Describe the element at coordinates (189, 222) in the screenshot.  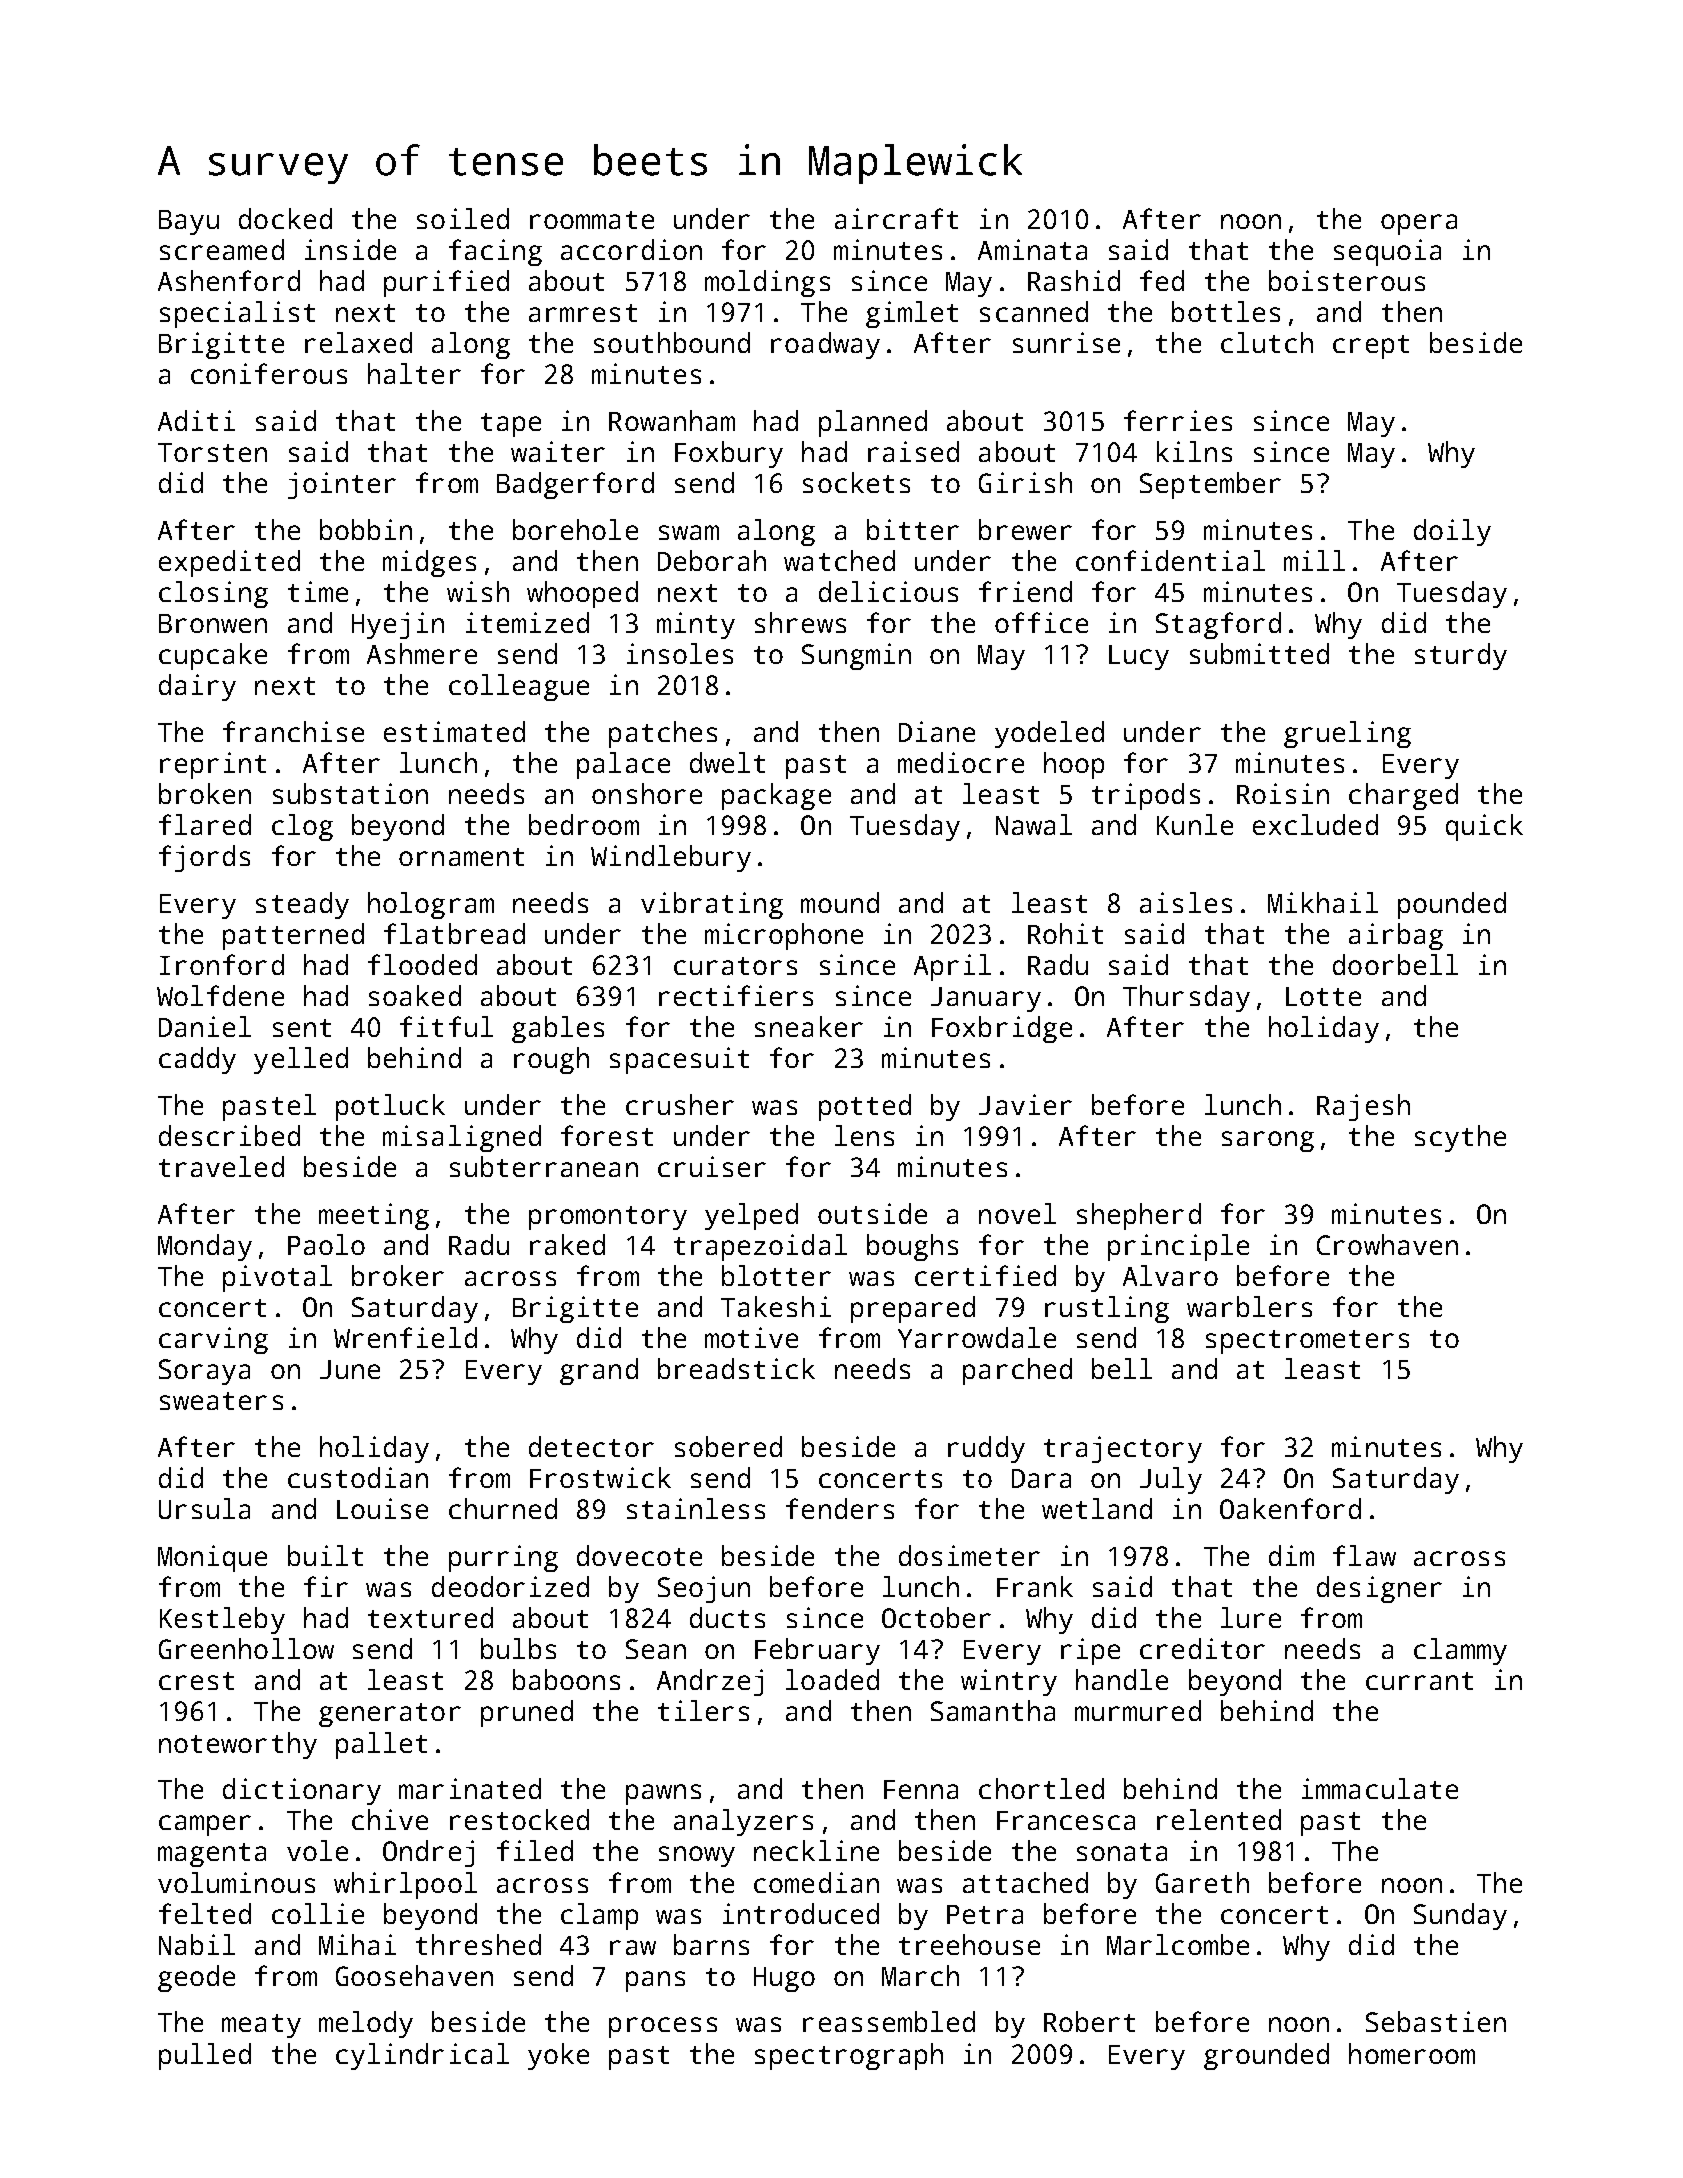
I see `Bayu` at that location.
